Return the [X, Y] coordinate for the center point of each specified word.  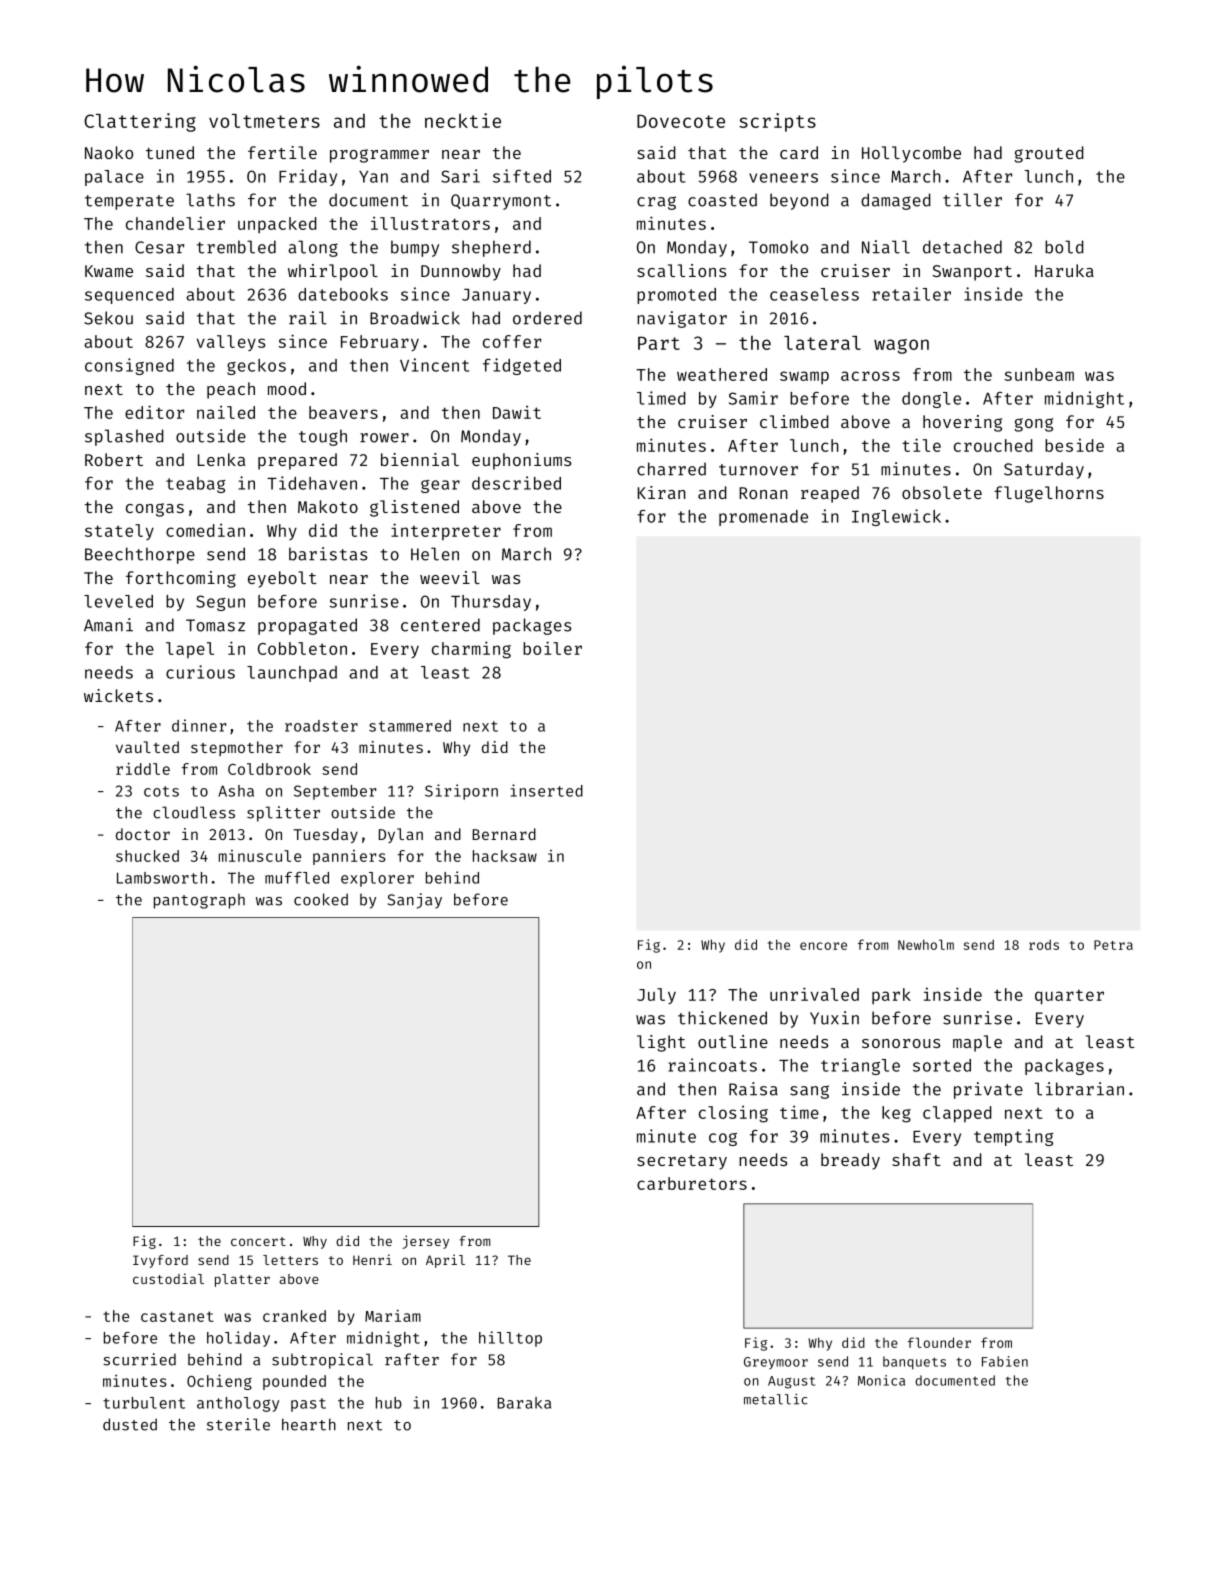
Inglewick [896, 517]
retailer [911, 294]
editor [154, 412]
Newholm [926, 944]
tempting [1014, 1137]
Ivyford [160, 1261]
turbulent [144, 1403]
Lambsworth [162, 878]
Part [659, 343]
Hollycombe [911, 154]
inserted [547, 790]
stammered [410, 726]
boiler [552, 648]
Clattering [140, 122]
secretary [682, 1162]
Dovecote [681, 121]
